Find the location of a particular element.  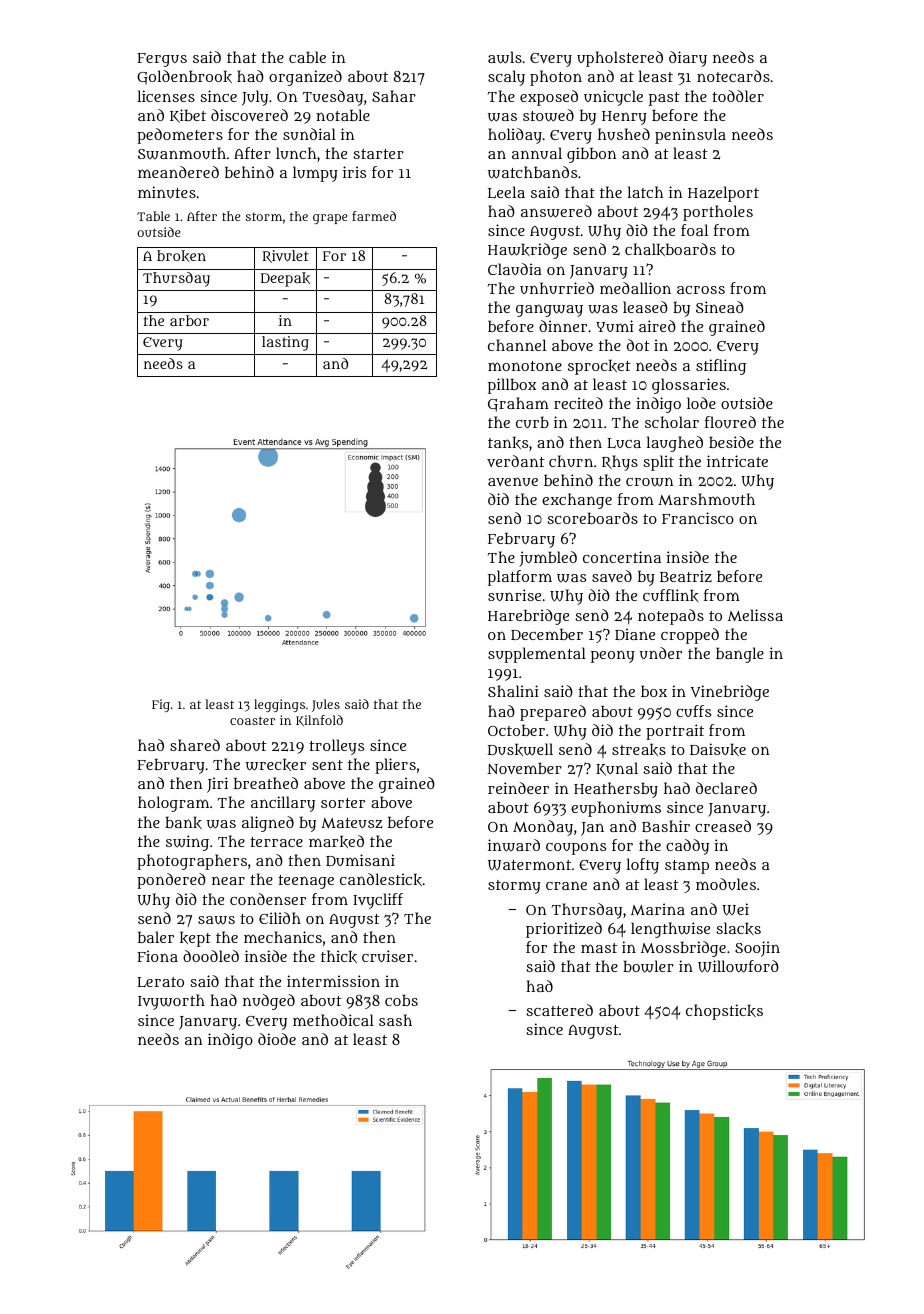

peninsula is located at coordinates (690, 136).
